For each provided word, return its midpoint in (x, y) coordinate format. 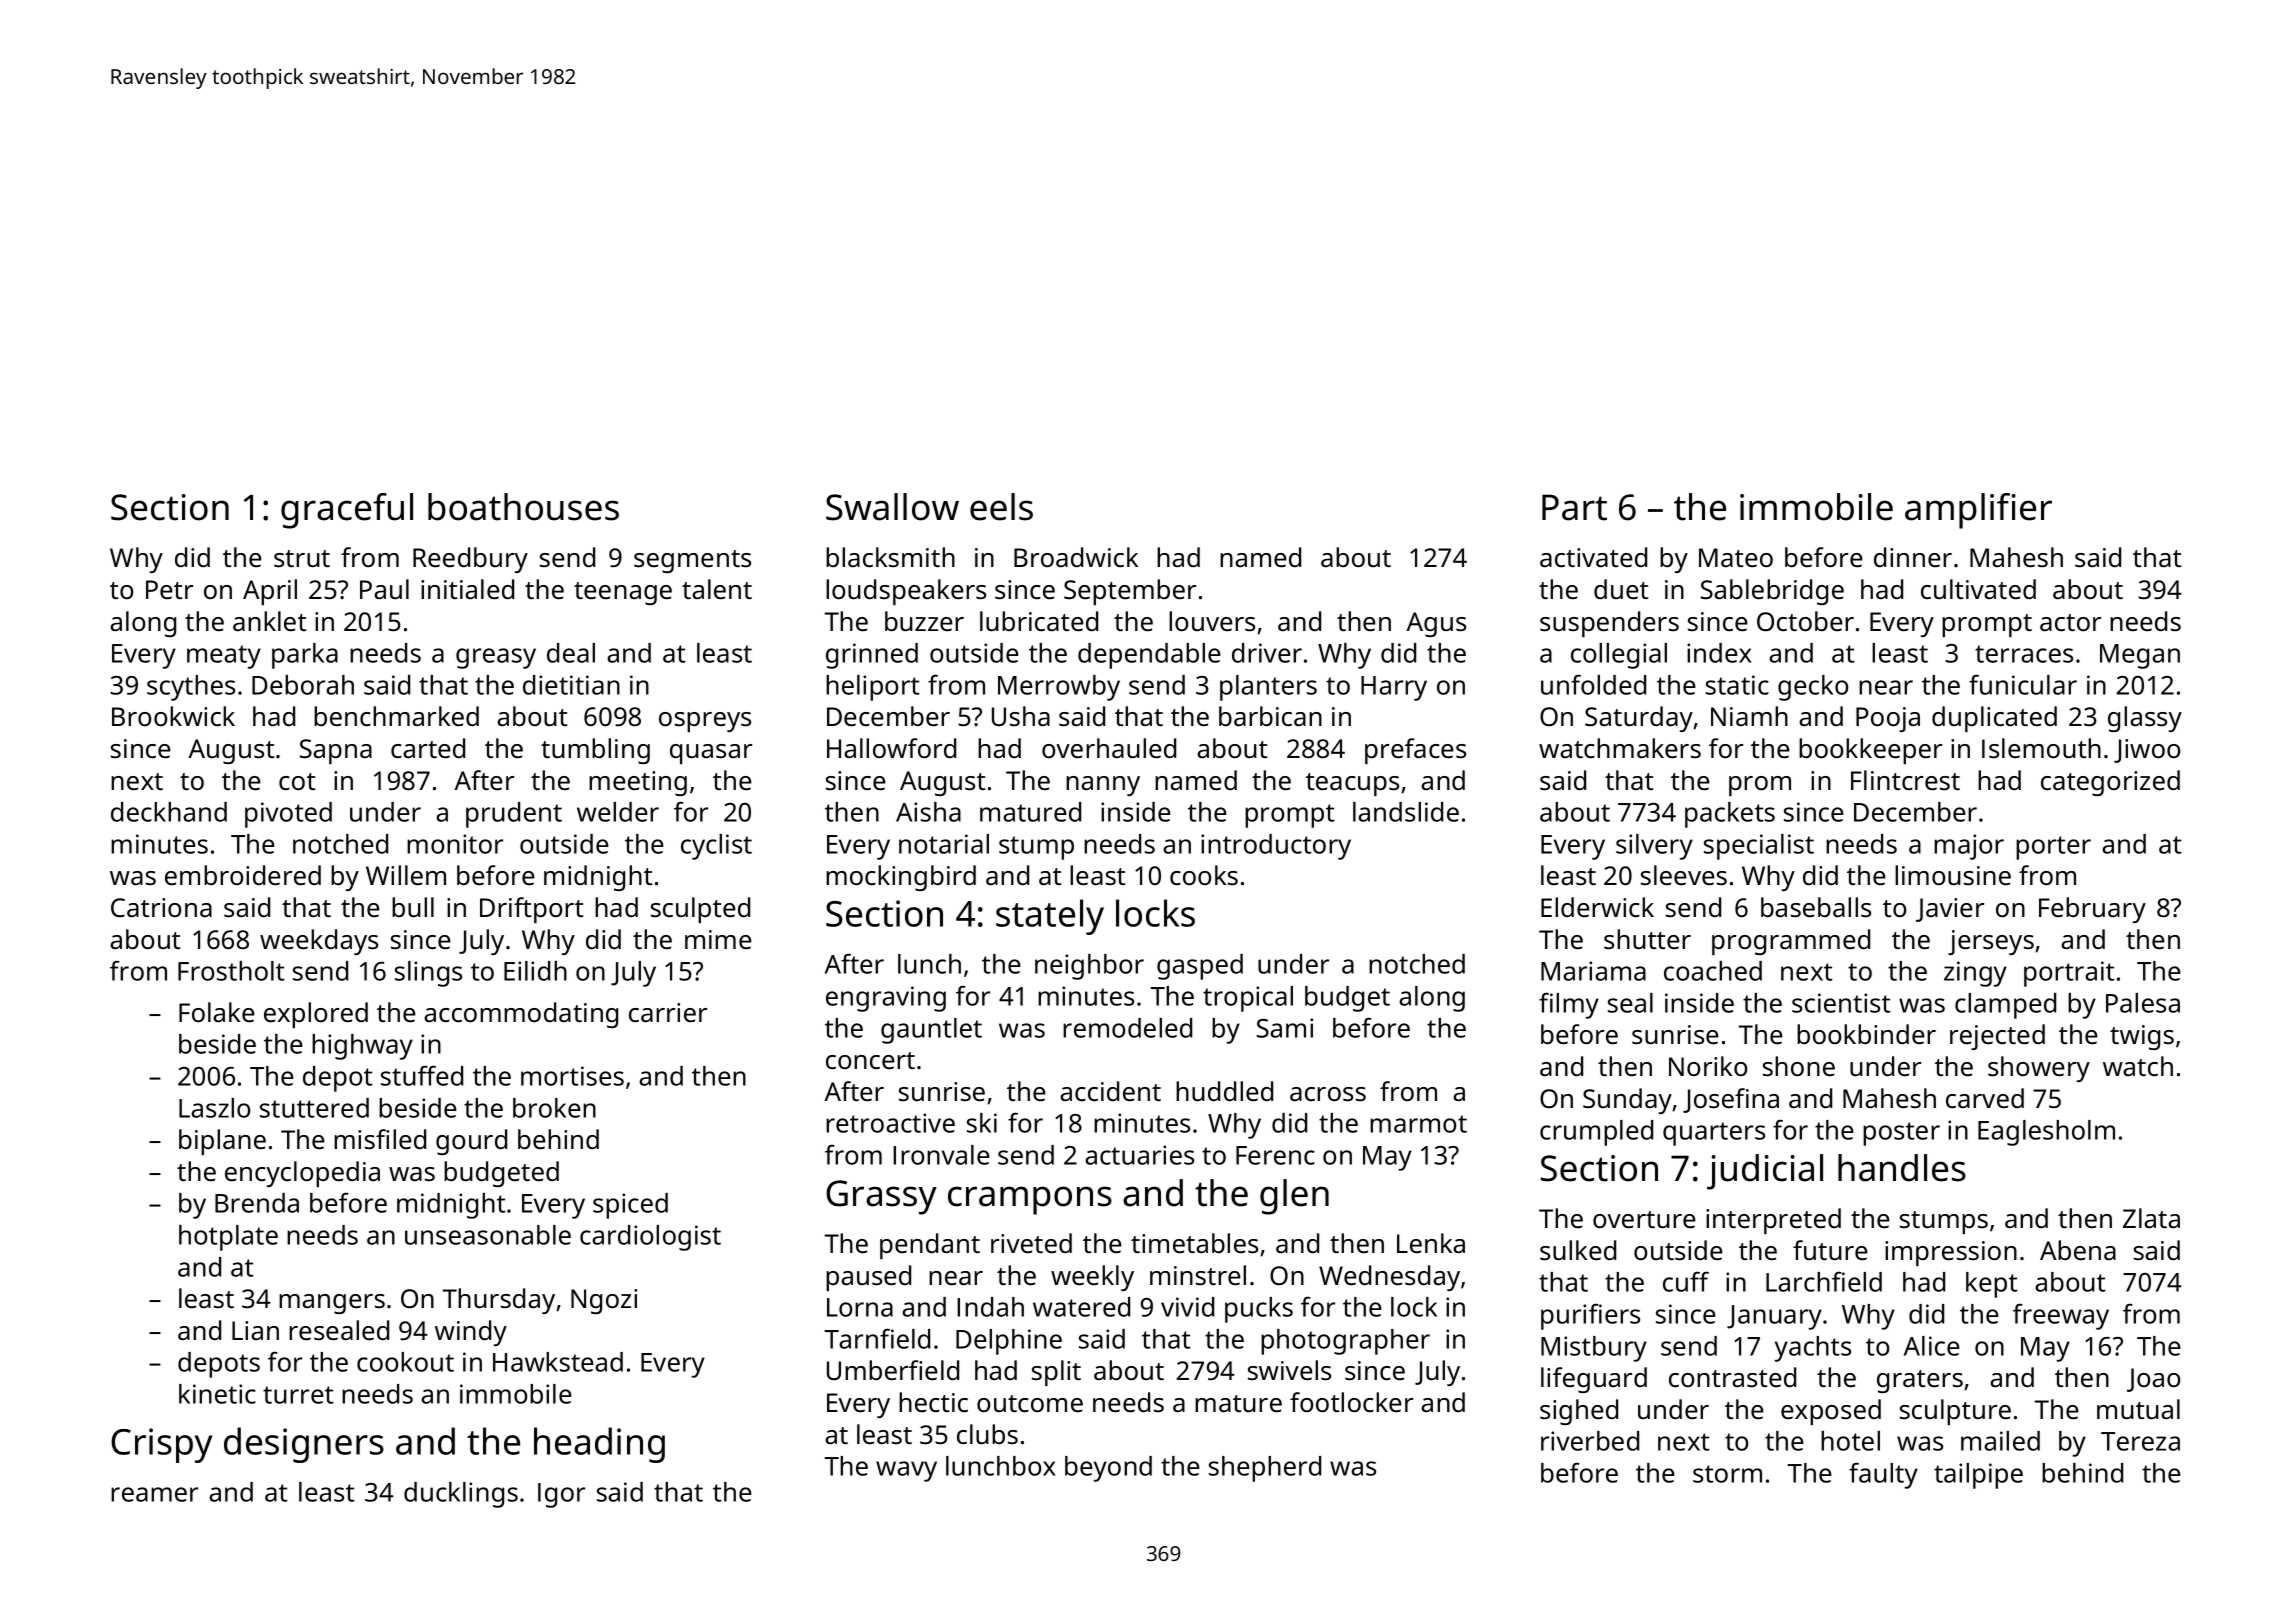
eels (1001, 507)
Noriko (1708, 1066)
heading (599, 1445)
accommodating (521, 1015)
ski (982, 1123)
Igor (561, 1495)
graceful (347, 511)
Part (1574, 507)
